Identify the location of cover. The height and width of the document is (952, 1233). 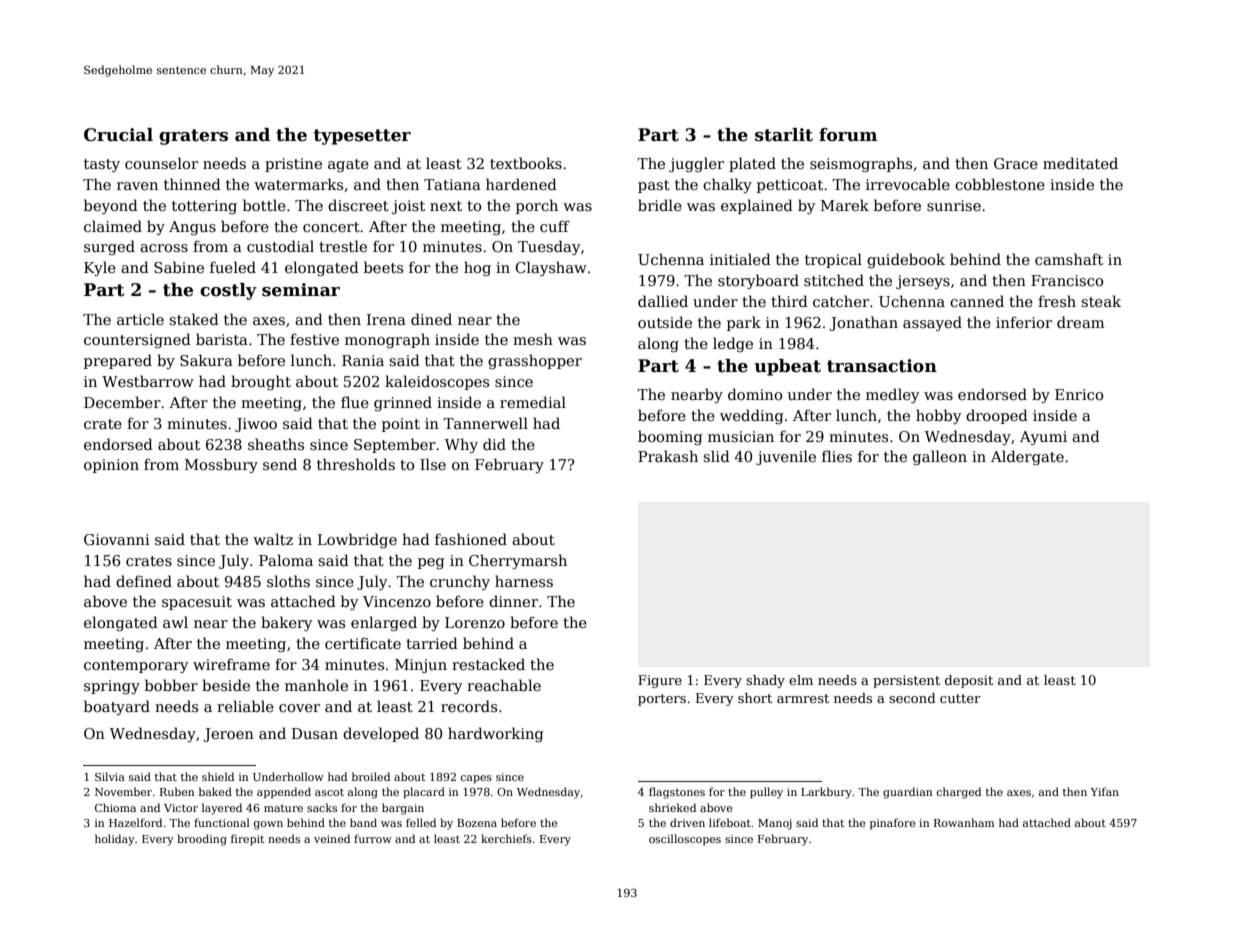
(299, 708).
